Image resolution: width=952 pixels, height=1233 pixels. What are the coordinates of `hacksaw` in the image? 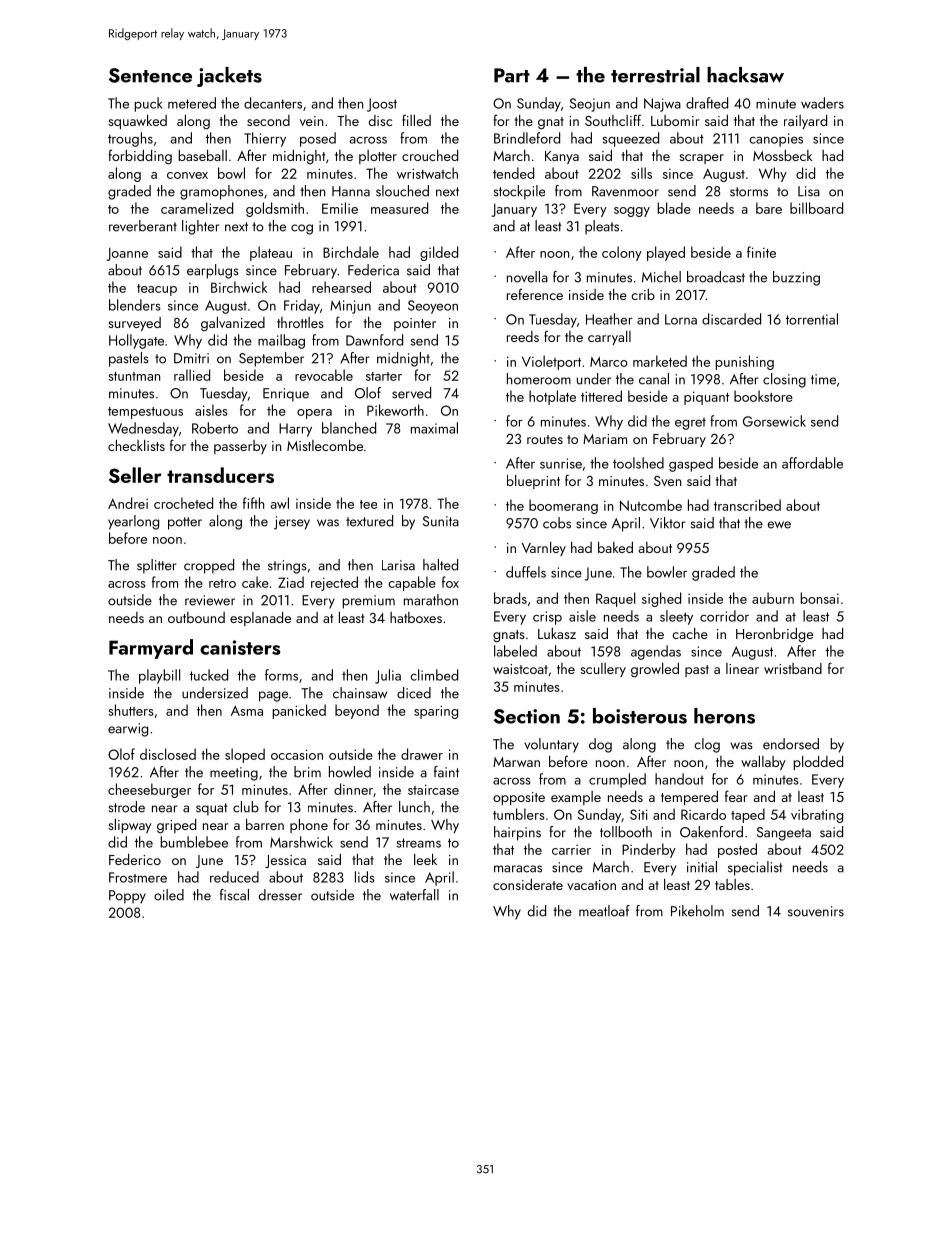 It's located at (745, 75).
